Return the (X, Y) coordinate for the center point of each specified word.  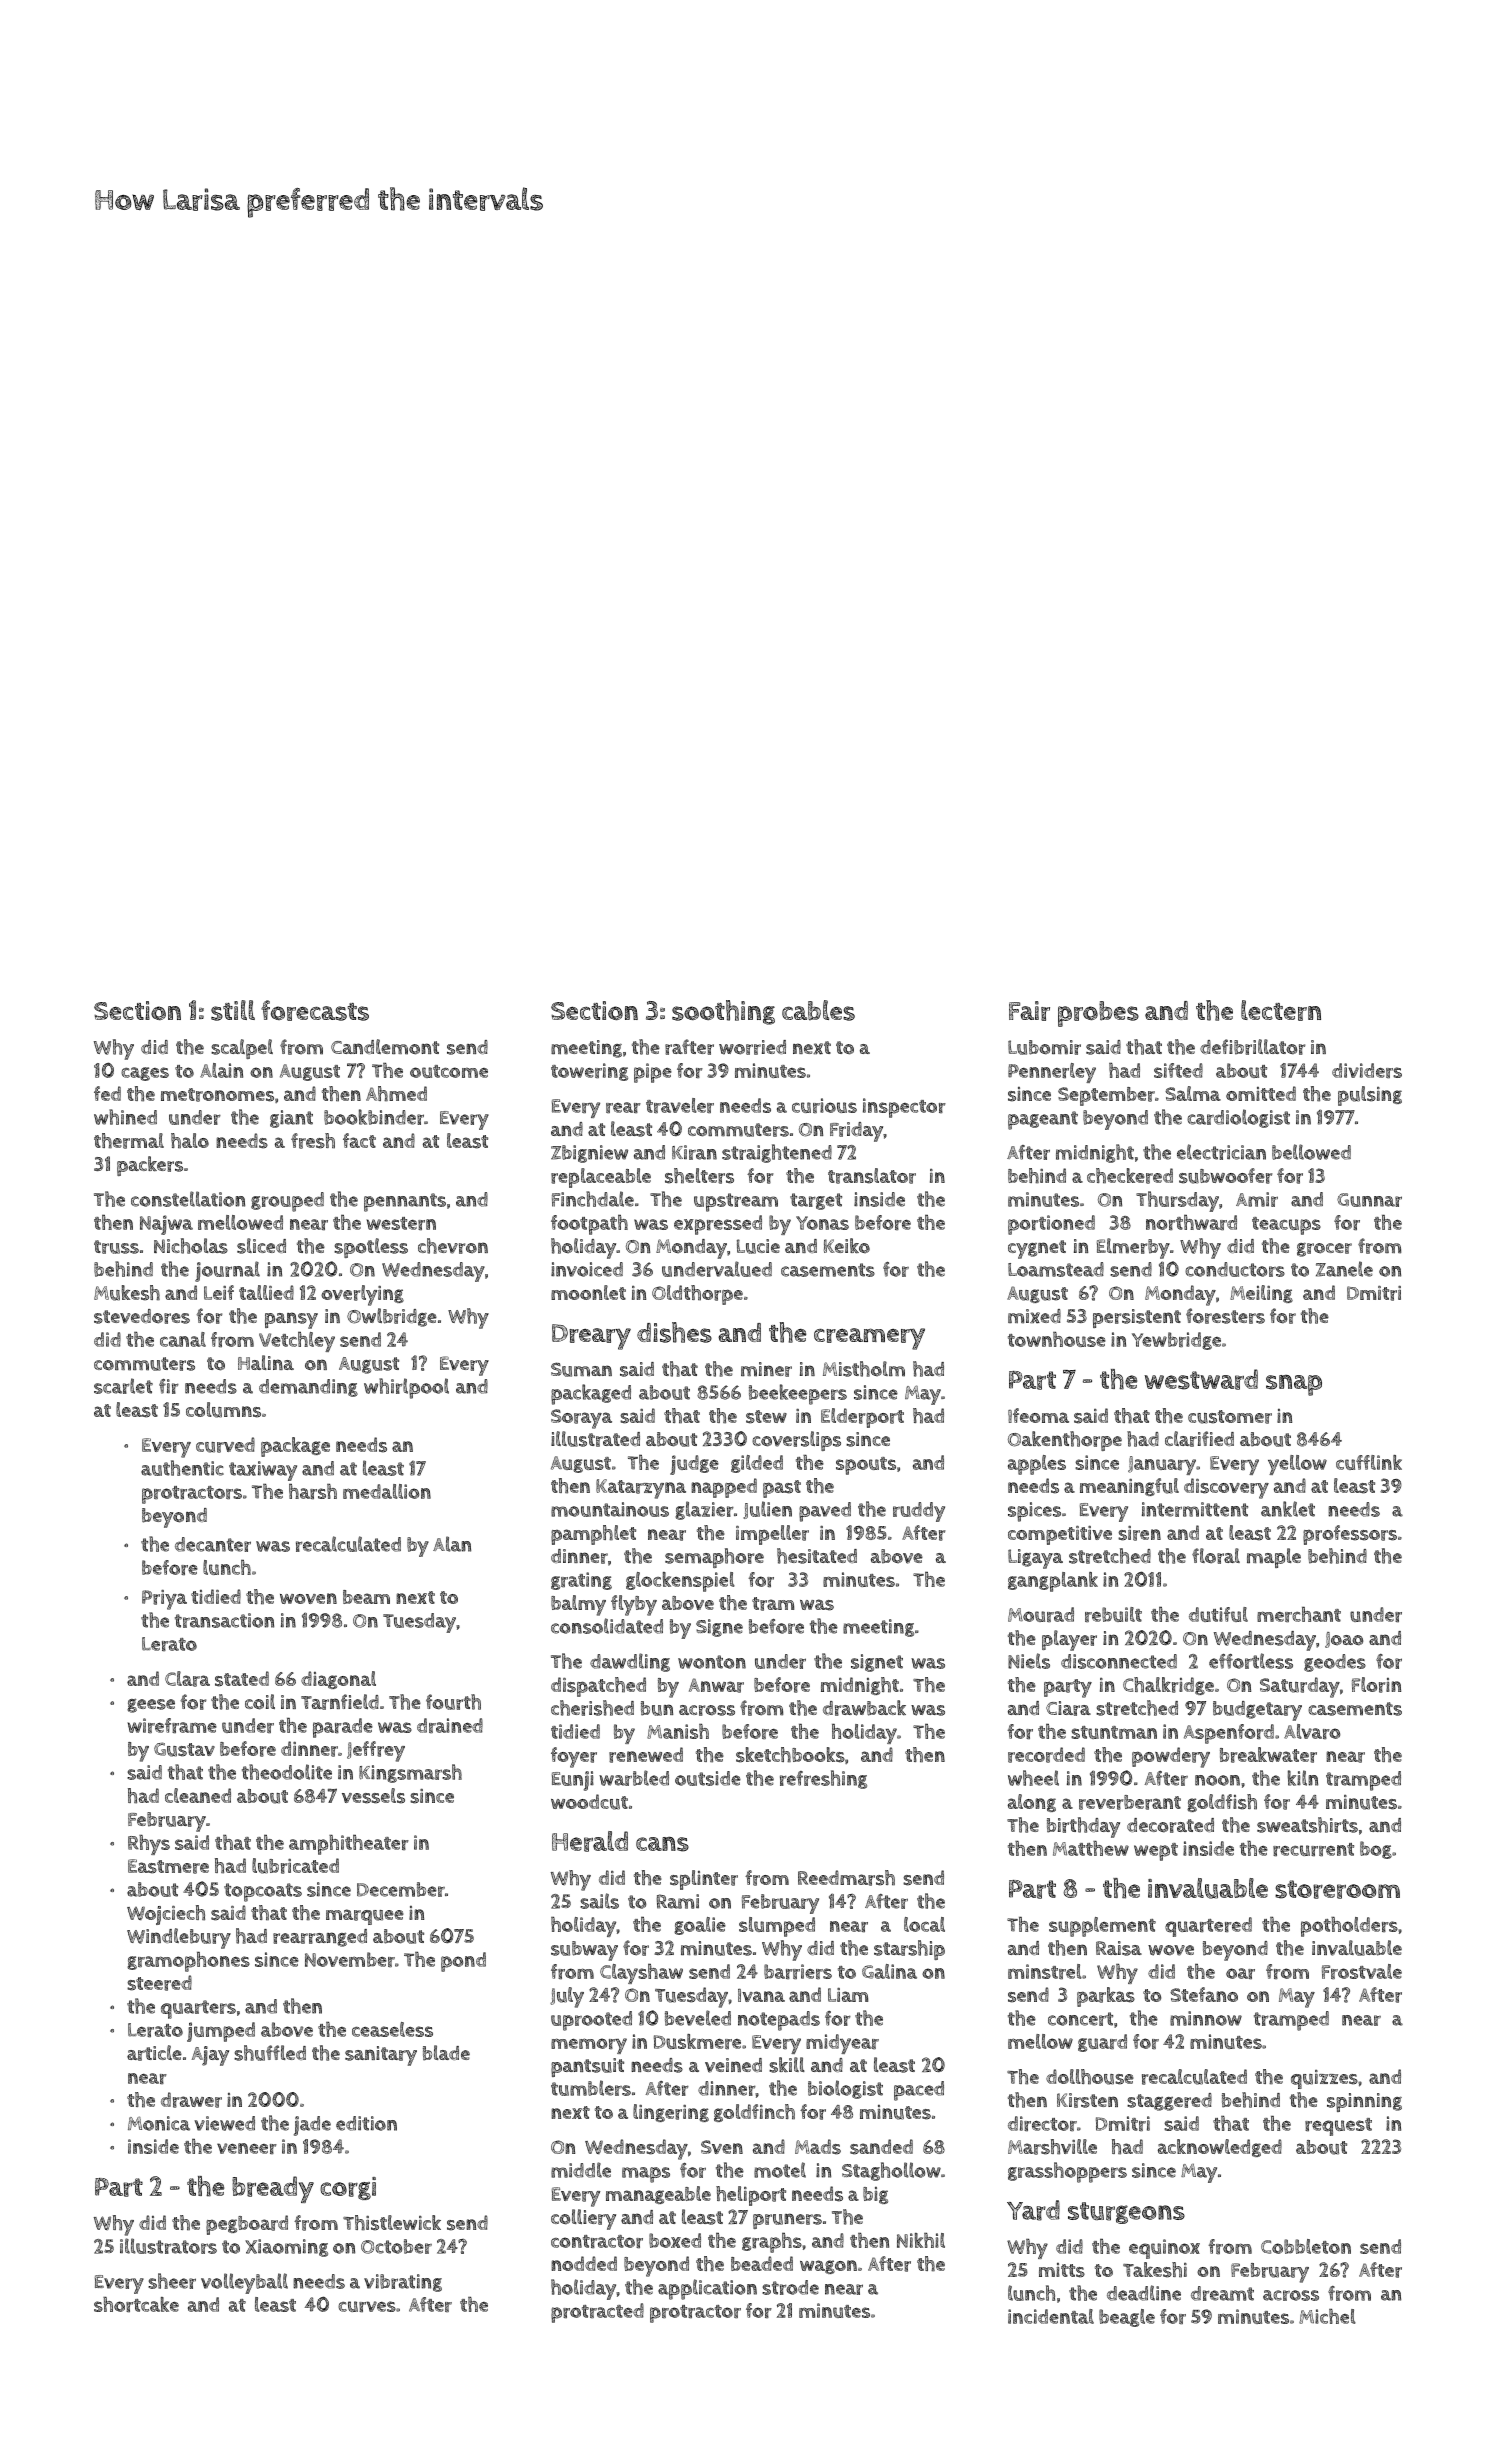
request (1338, 2127)
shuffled (270, 2053)
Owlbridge (392, 1317)
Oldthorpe (697, 1295)
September (1106, 1096)
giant (291, 1119)
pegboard (247, 2225)
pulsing (1370, 1096)
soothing (723, 1012)
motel (780, 2170)
